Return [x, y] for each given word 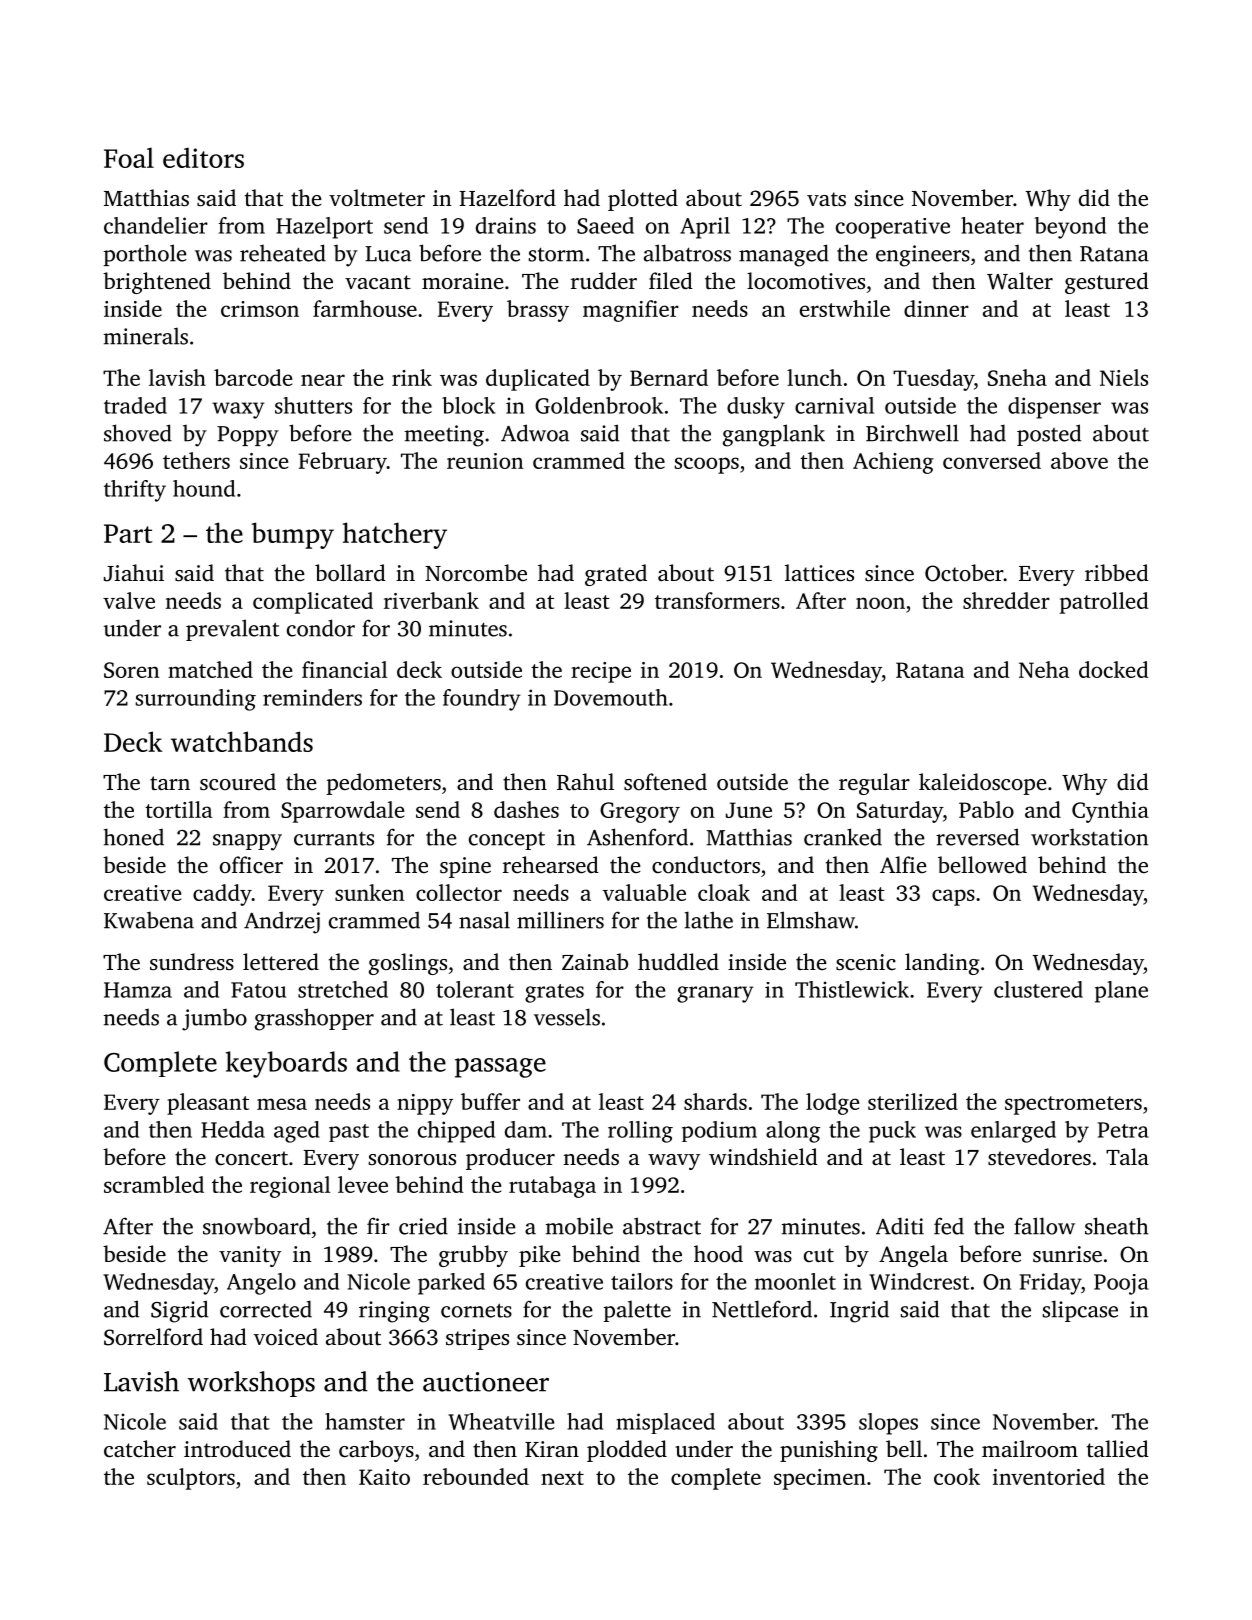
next [562, 1478]
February [342, 463]
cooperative [893, 228]
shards [715, 1101]
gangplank [774, 435]
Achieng [893, 463]
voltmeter [377, 198]
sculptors [191, 1479]
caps [953, 897]
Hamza [138, 990]
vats [826, 199]
